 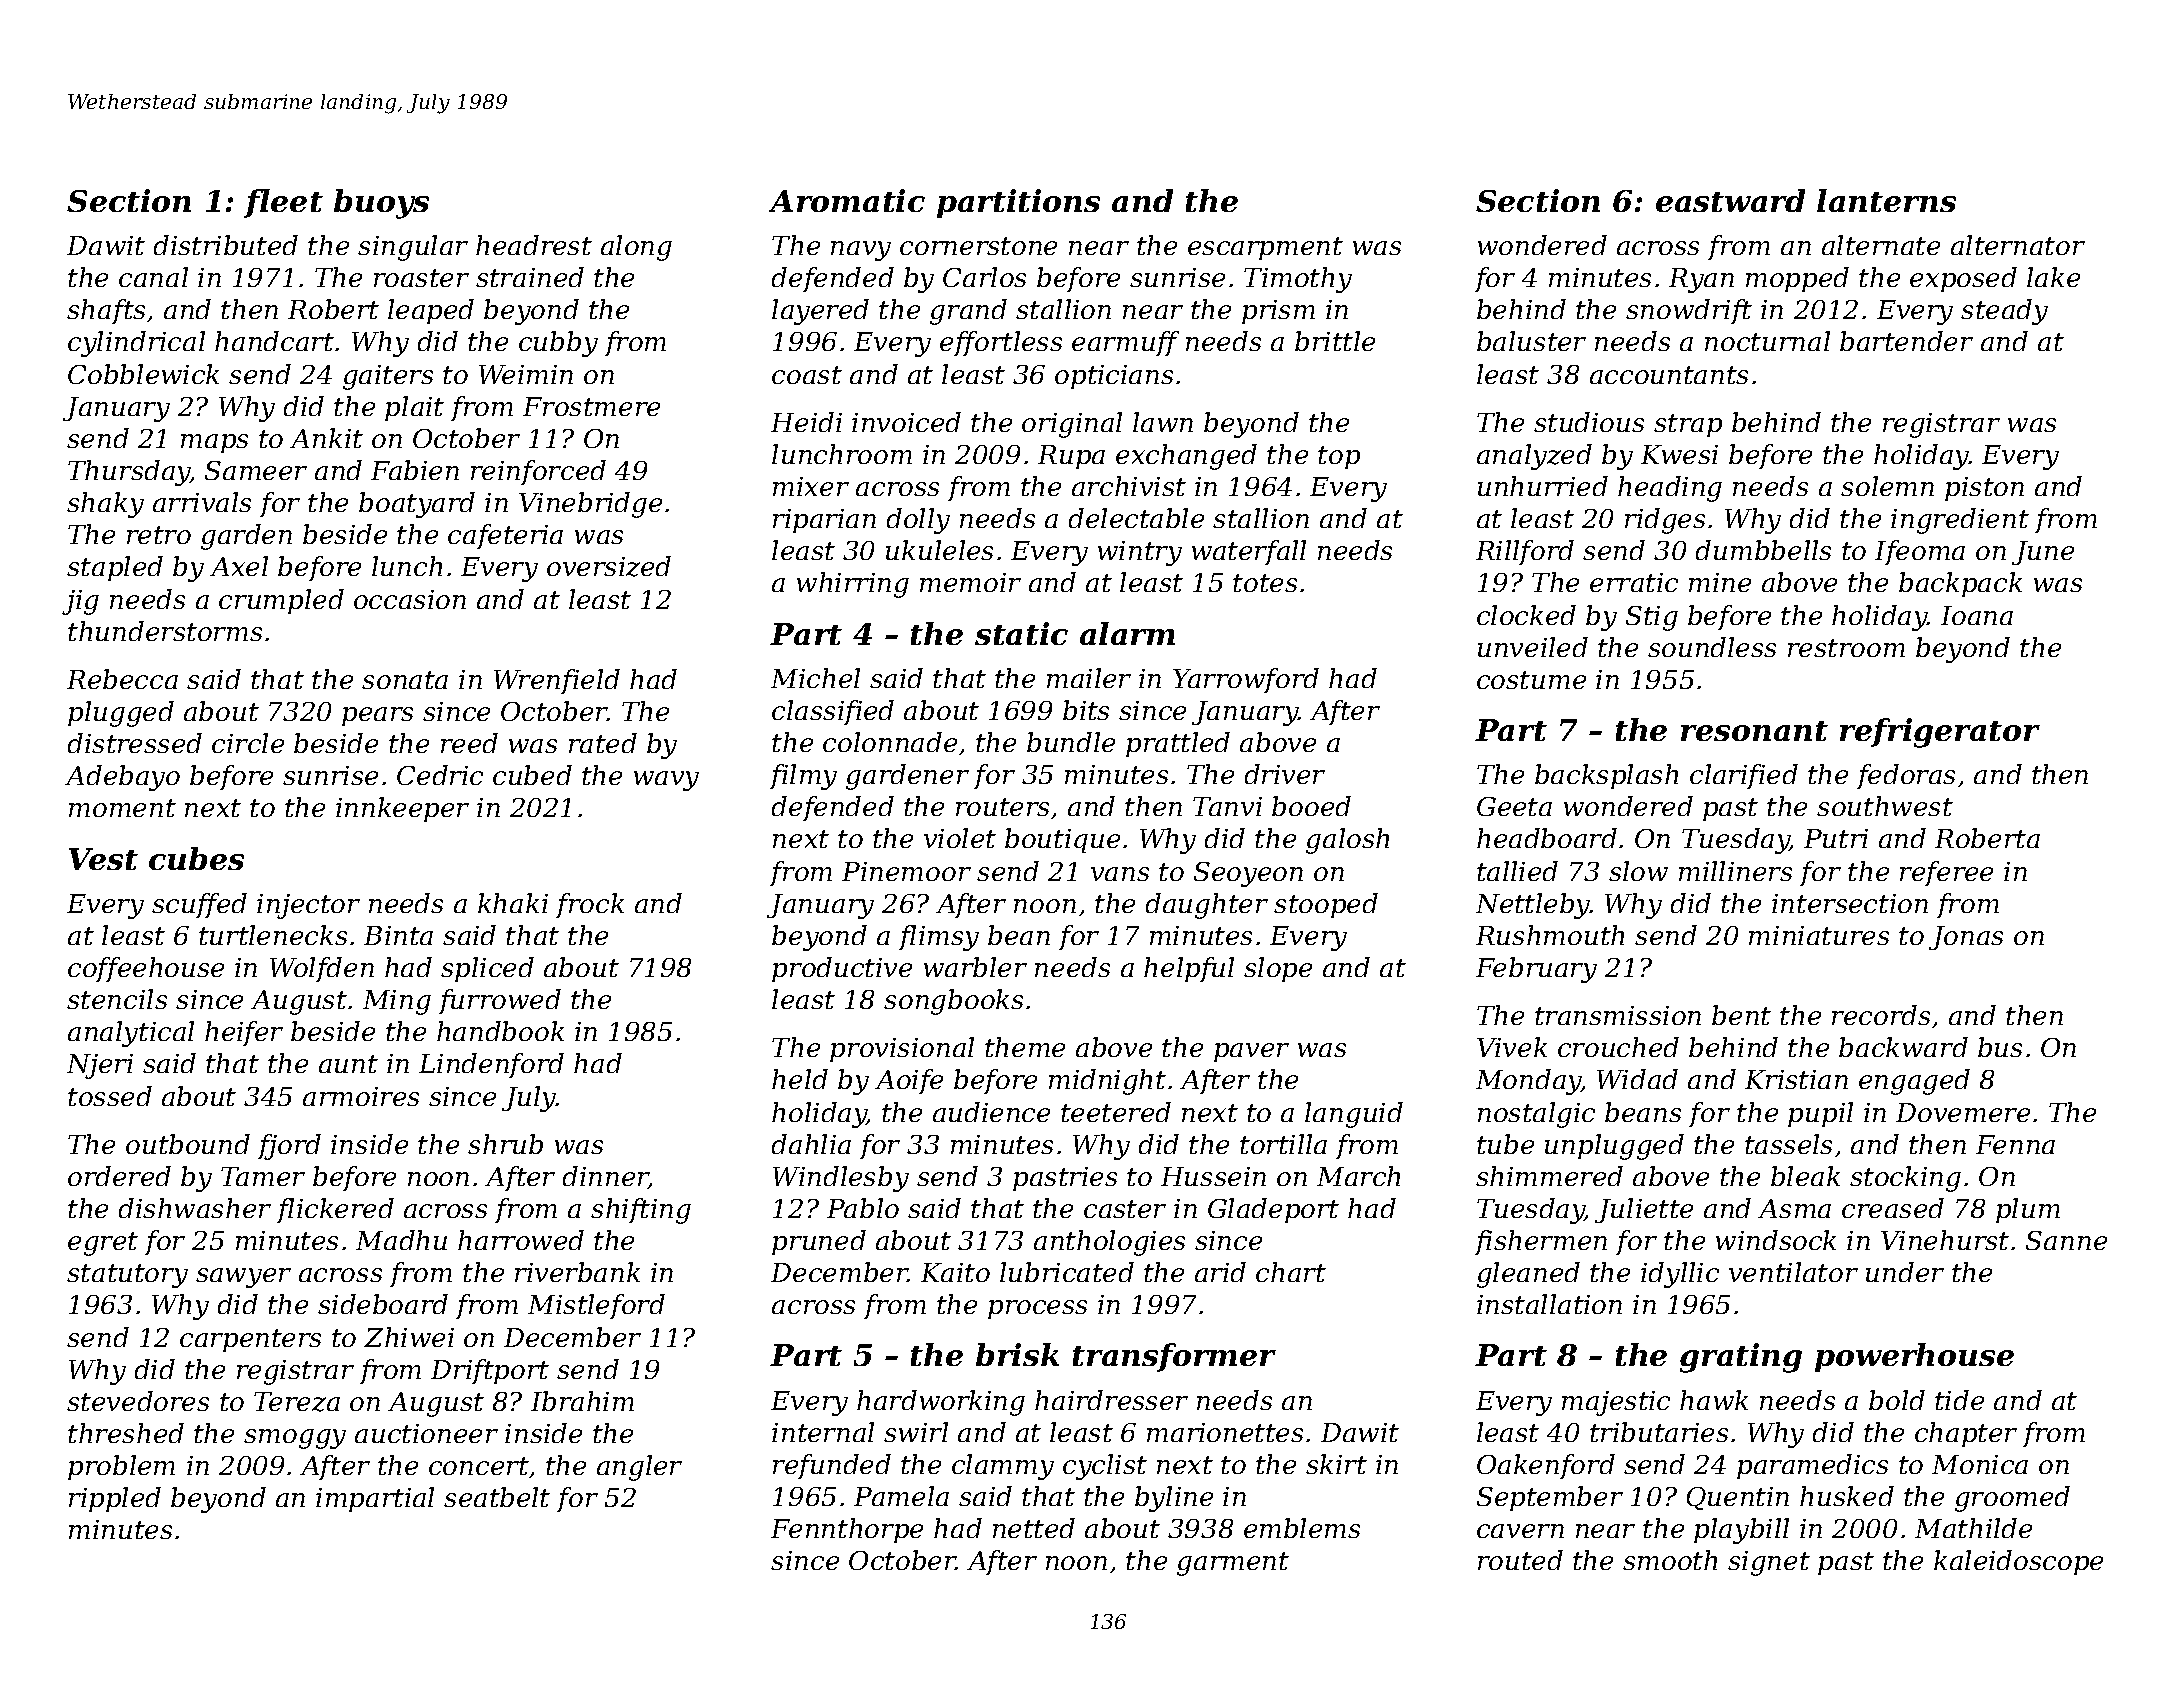 I want to click on arrivals, so click(x=202, y=502).
